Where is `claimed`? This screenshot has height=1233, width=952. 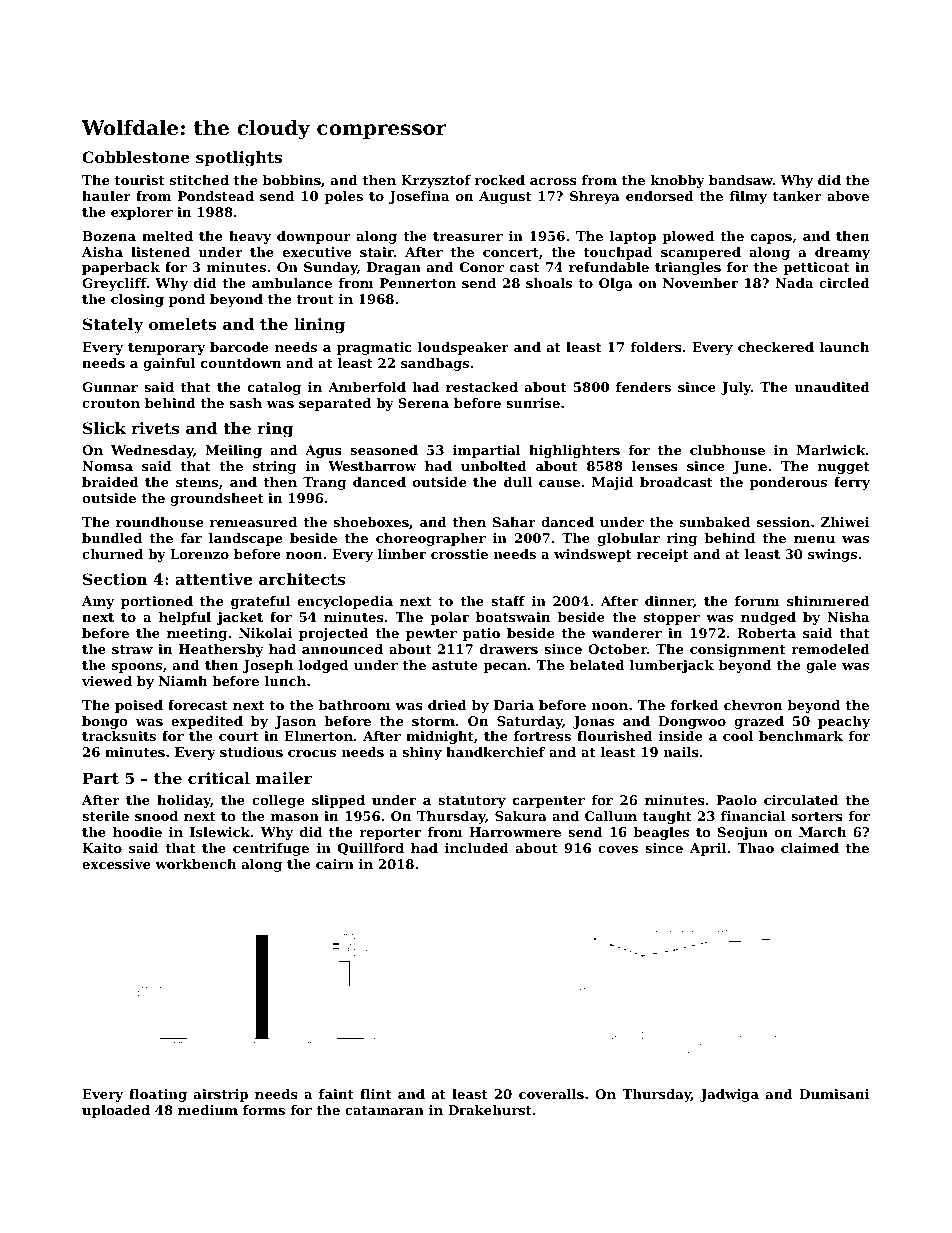 claimed is located at coordinates (810, 848).
